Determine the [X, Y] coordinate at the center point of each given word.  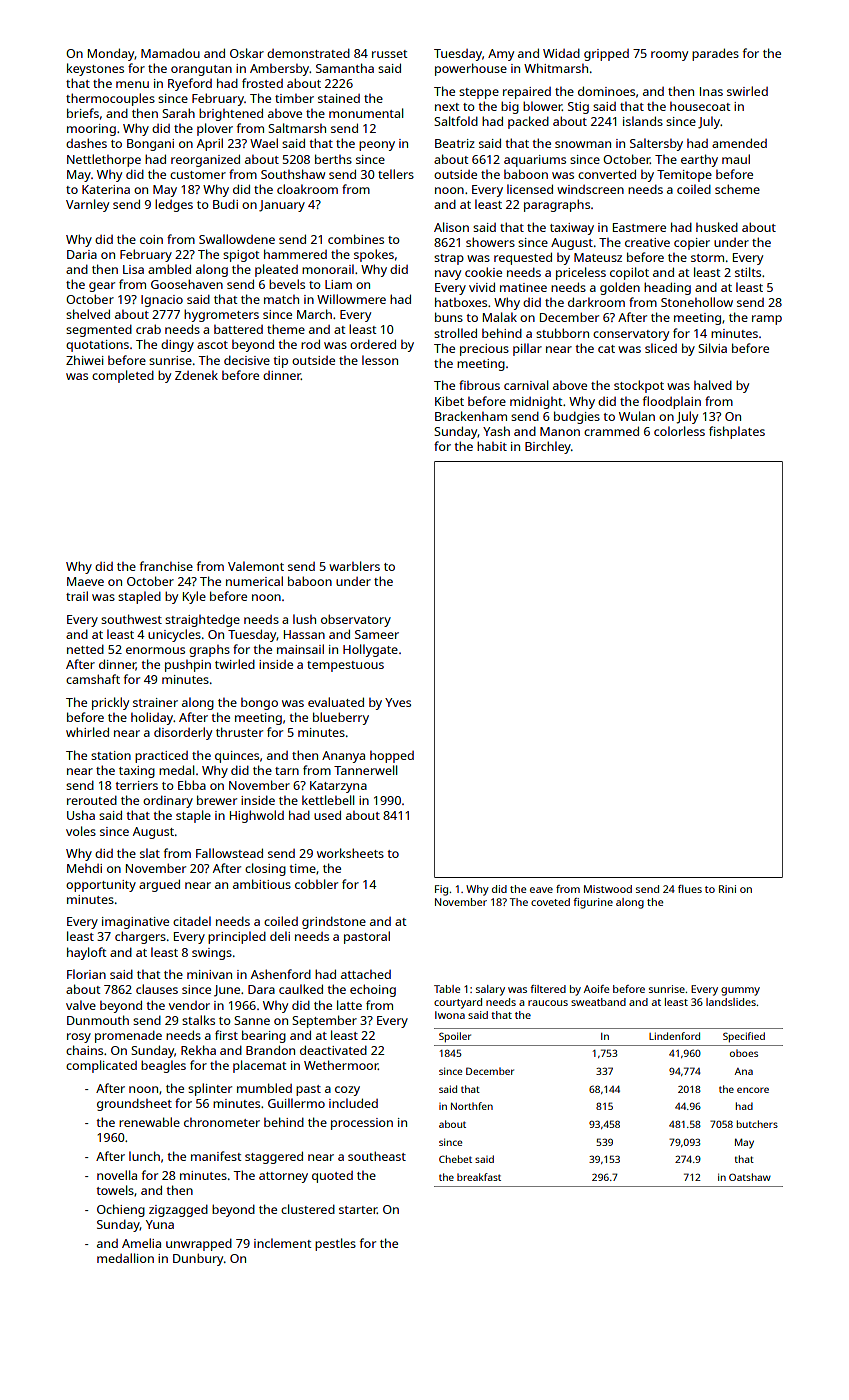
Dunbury [198, 1259]
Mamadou [170, 53]
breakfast [479, 1177]
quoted [332, 1177]
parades [715, 54]
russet [390, 54]
